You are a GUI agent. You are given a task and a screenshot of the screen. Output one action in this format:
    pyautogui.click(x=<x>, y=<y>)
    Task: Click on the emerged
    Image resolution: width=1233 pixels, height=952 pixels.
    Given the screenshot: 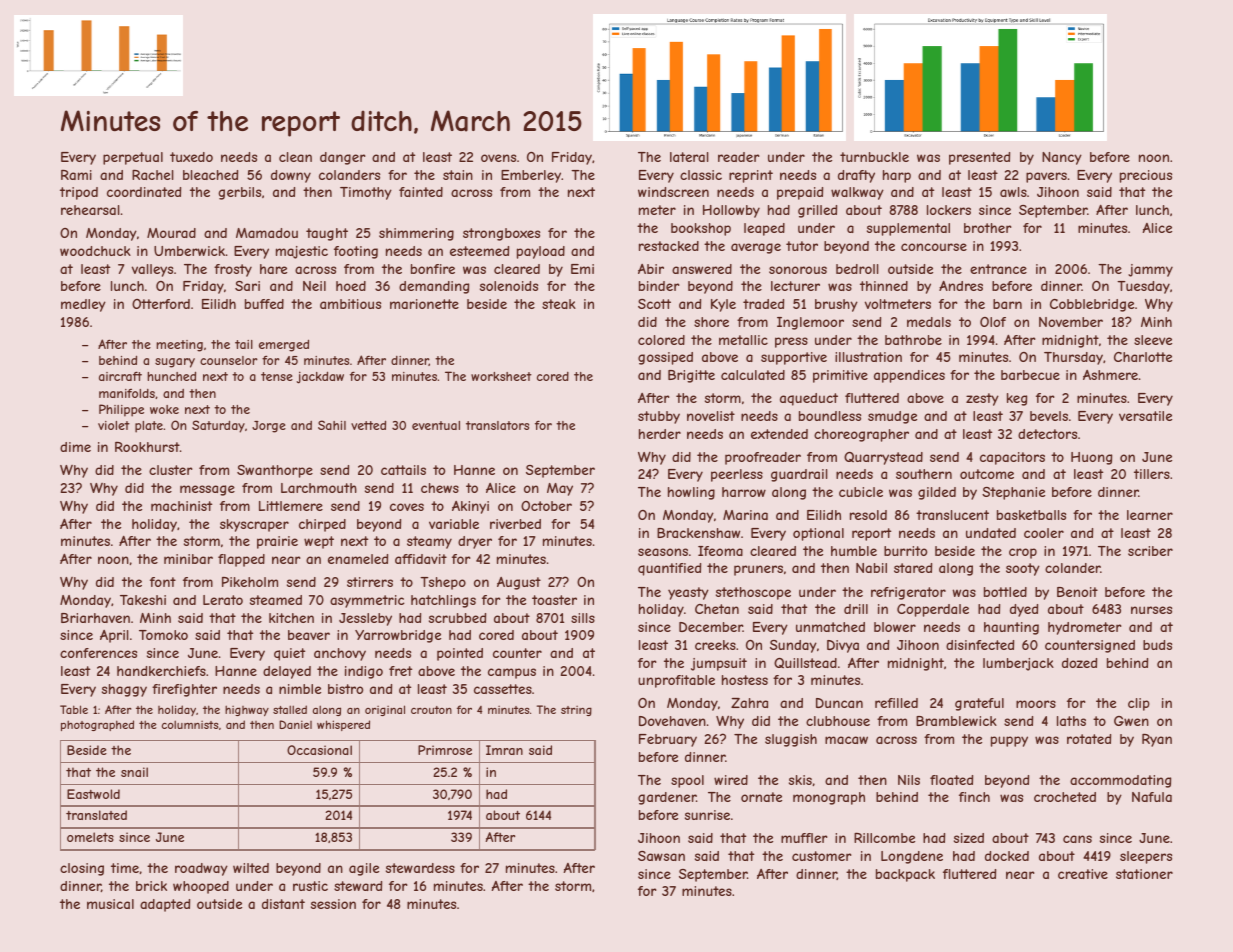 What is the action you would take?
    pyautogui.click(x=284, y=345)
